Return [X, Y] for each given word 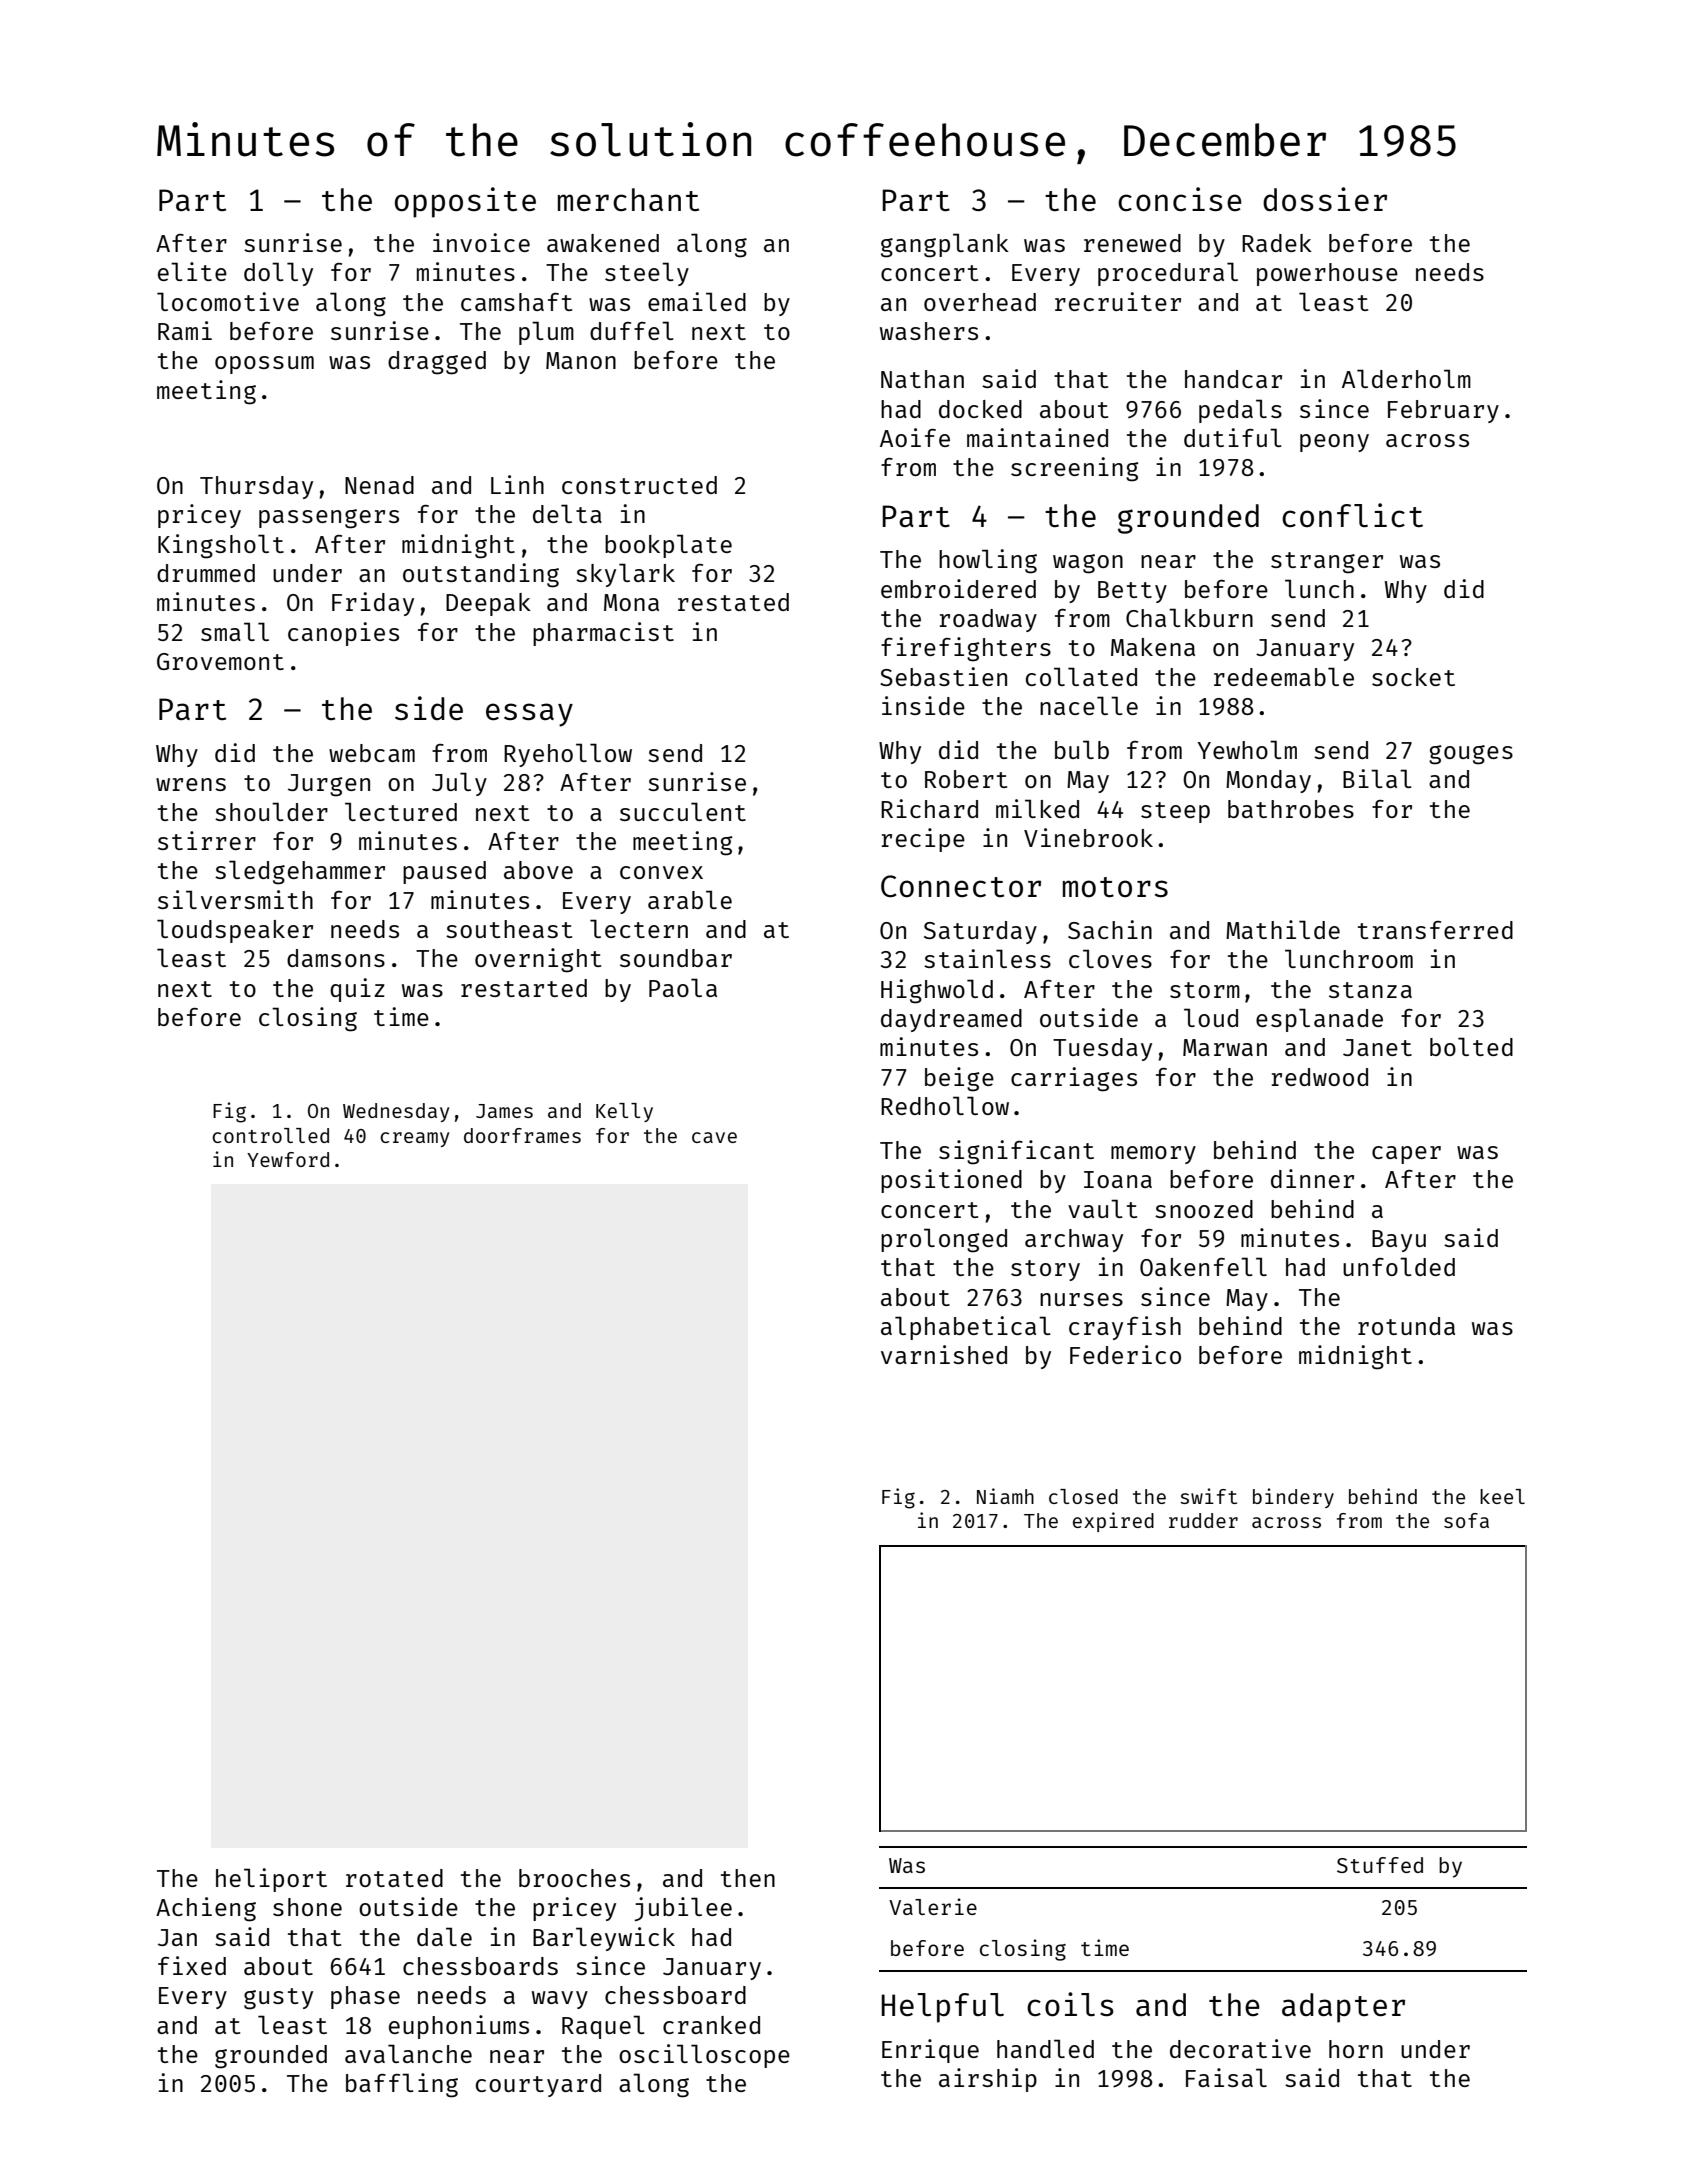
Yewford [288, 1159]
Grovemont [220, 661]
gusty [278, 1999]
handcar [1233, 379]
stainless [987, 958]
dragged [437, 363]
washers [929, 331]
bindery [1293, 1498]
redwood [1320, 1077]
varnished [944, 1354]
